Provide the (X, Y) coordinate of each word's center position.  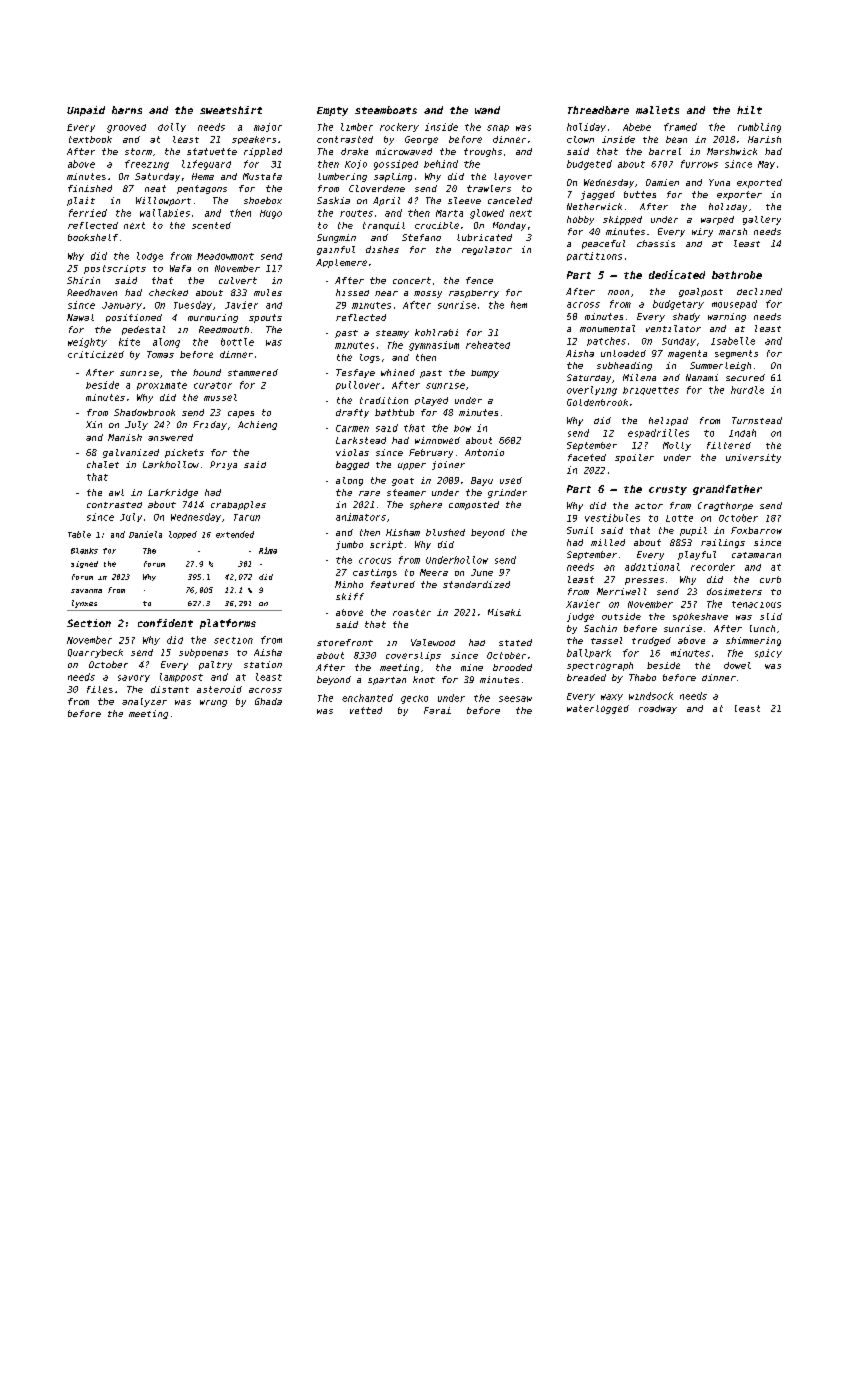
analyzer (144, 702)
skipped (622, 220)
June (482, 572)
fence (479, 280)
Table (79, 534)
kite (129, 342)
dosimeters (734, 591)
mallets (657, 110)
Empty (332, 111)
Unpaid (86, 111)
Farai (437, 710)
